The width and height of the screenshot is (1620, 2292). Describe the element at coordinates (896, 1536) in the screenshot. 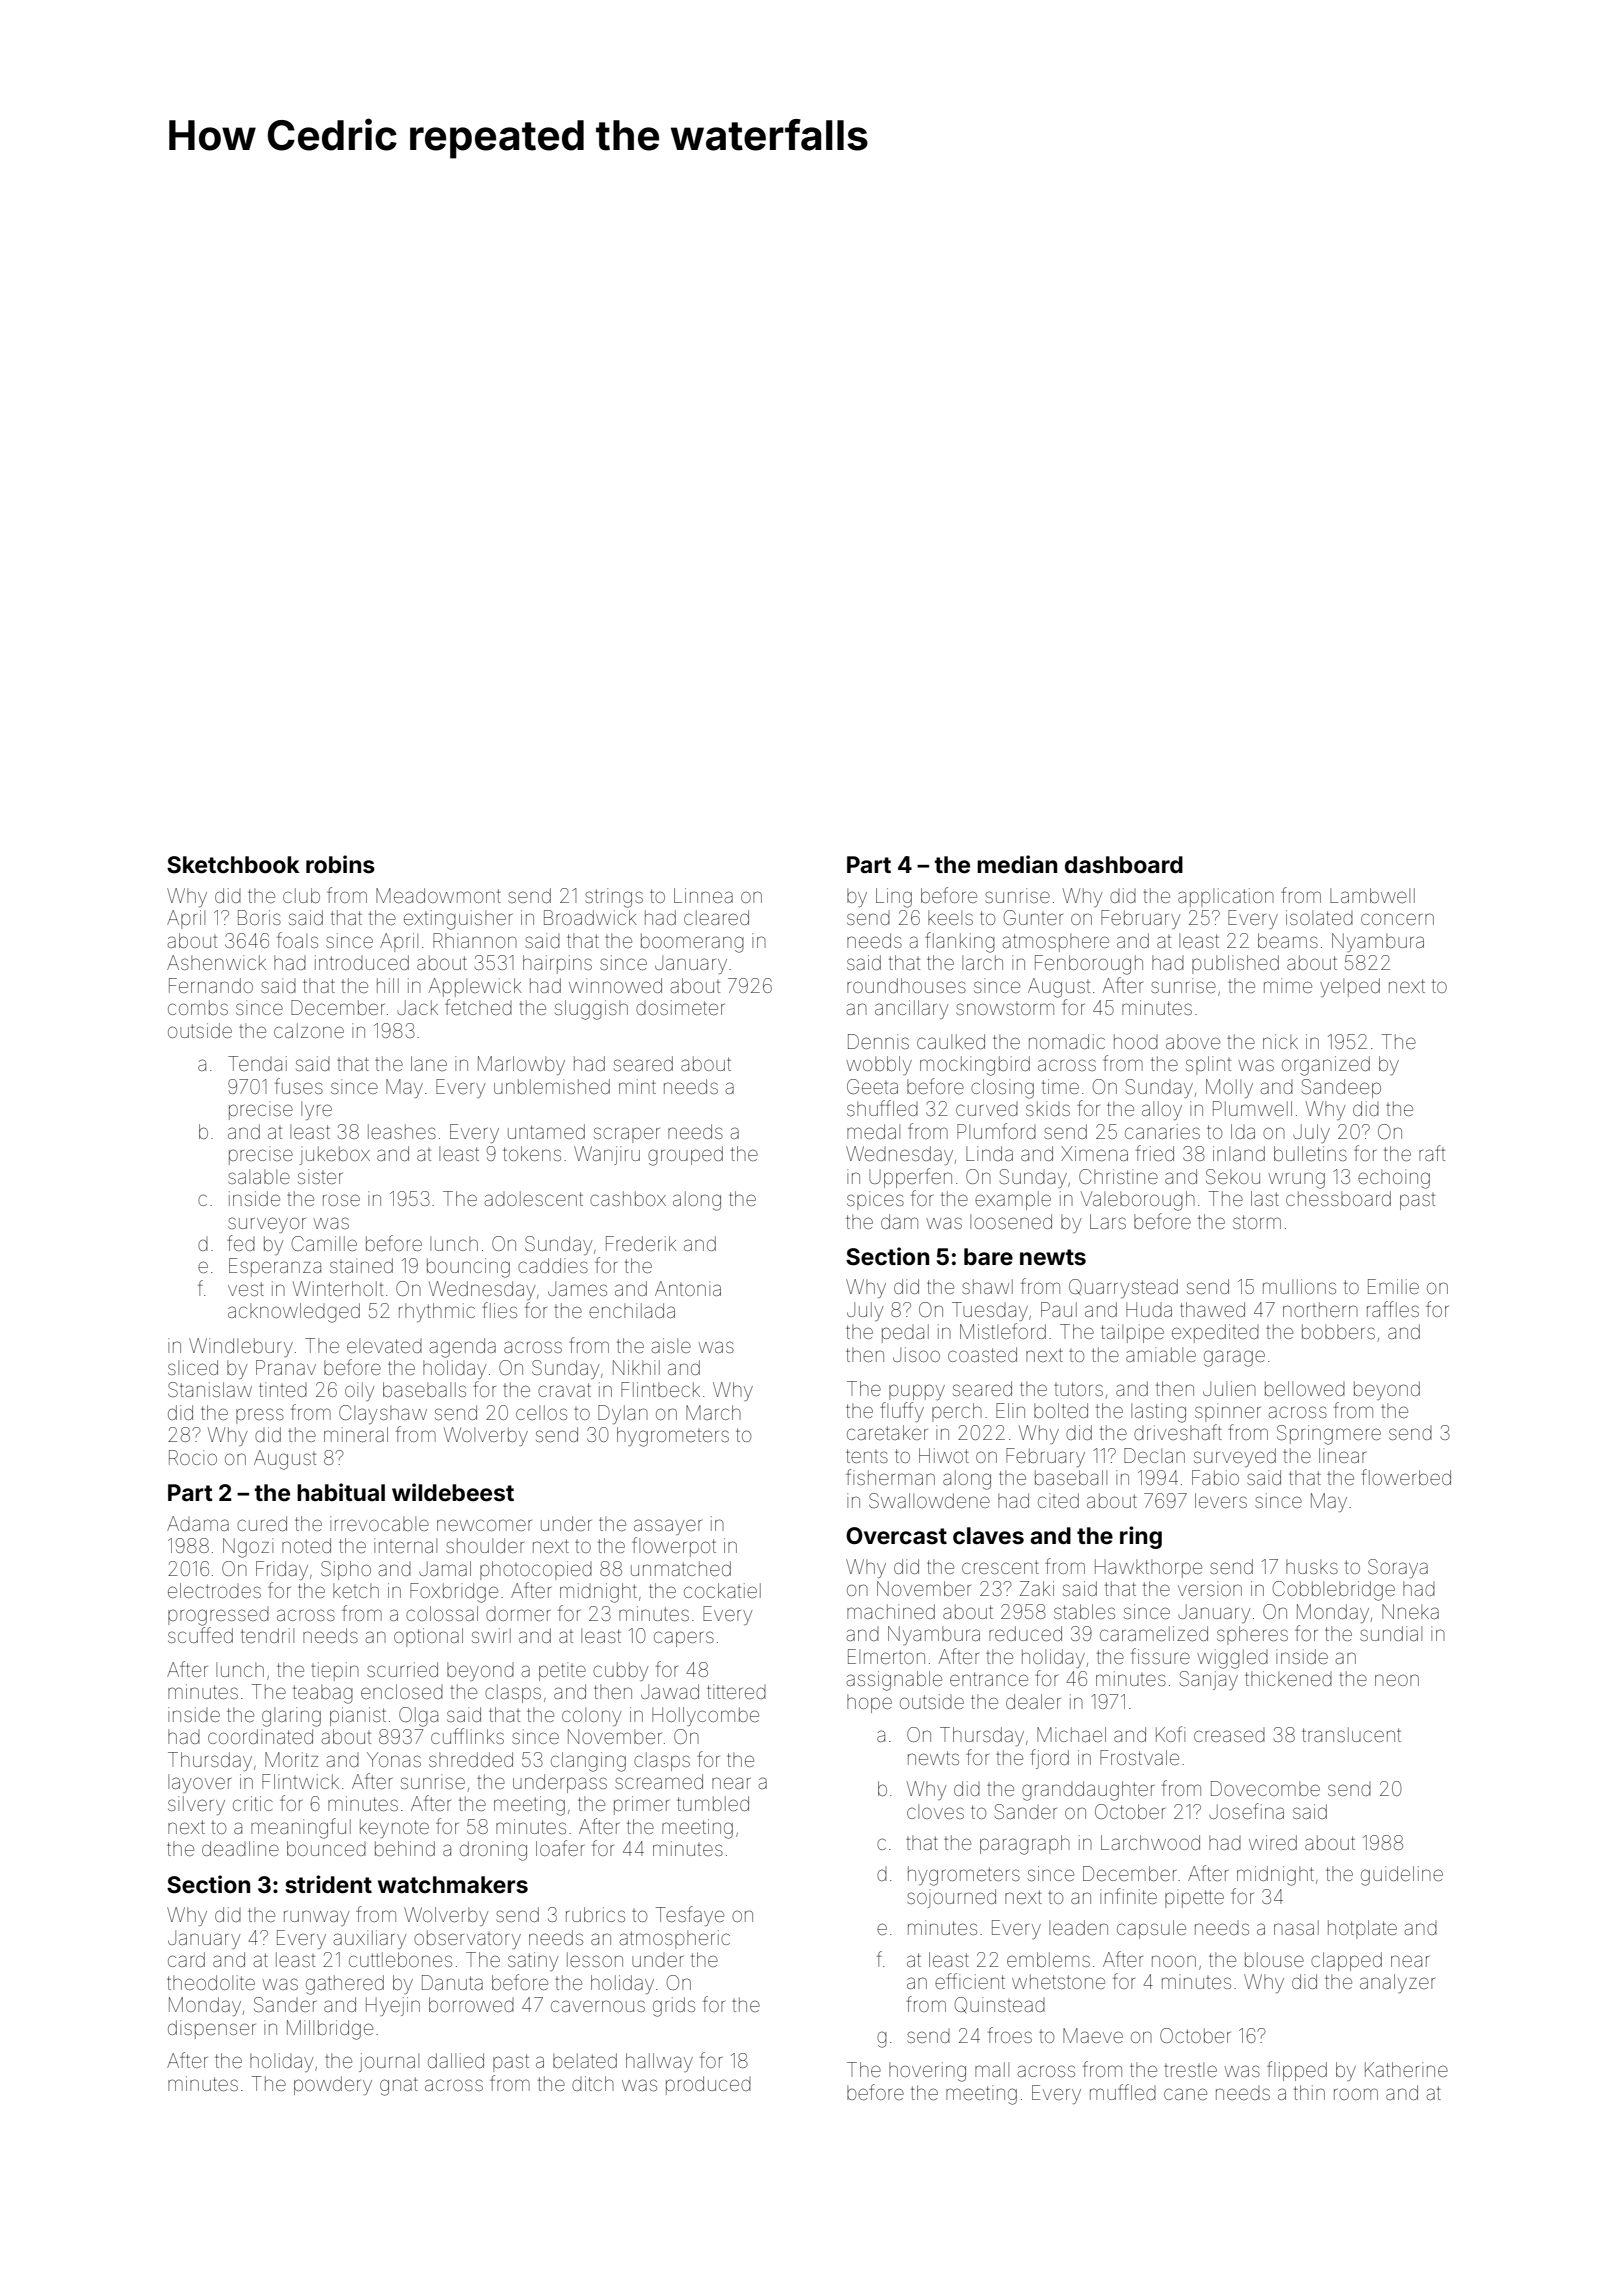

I see `Overcast` at that location.
